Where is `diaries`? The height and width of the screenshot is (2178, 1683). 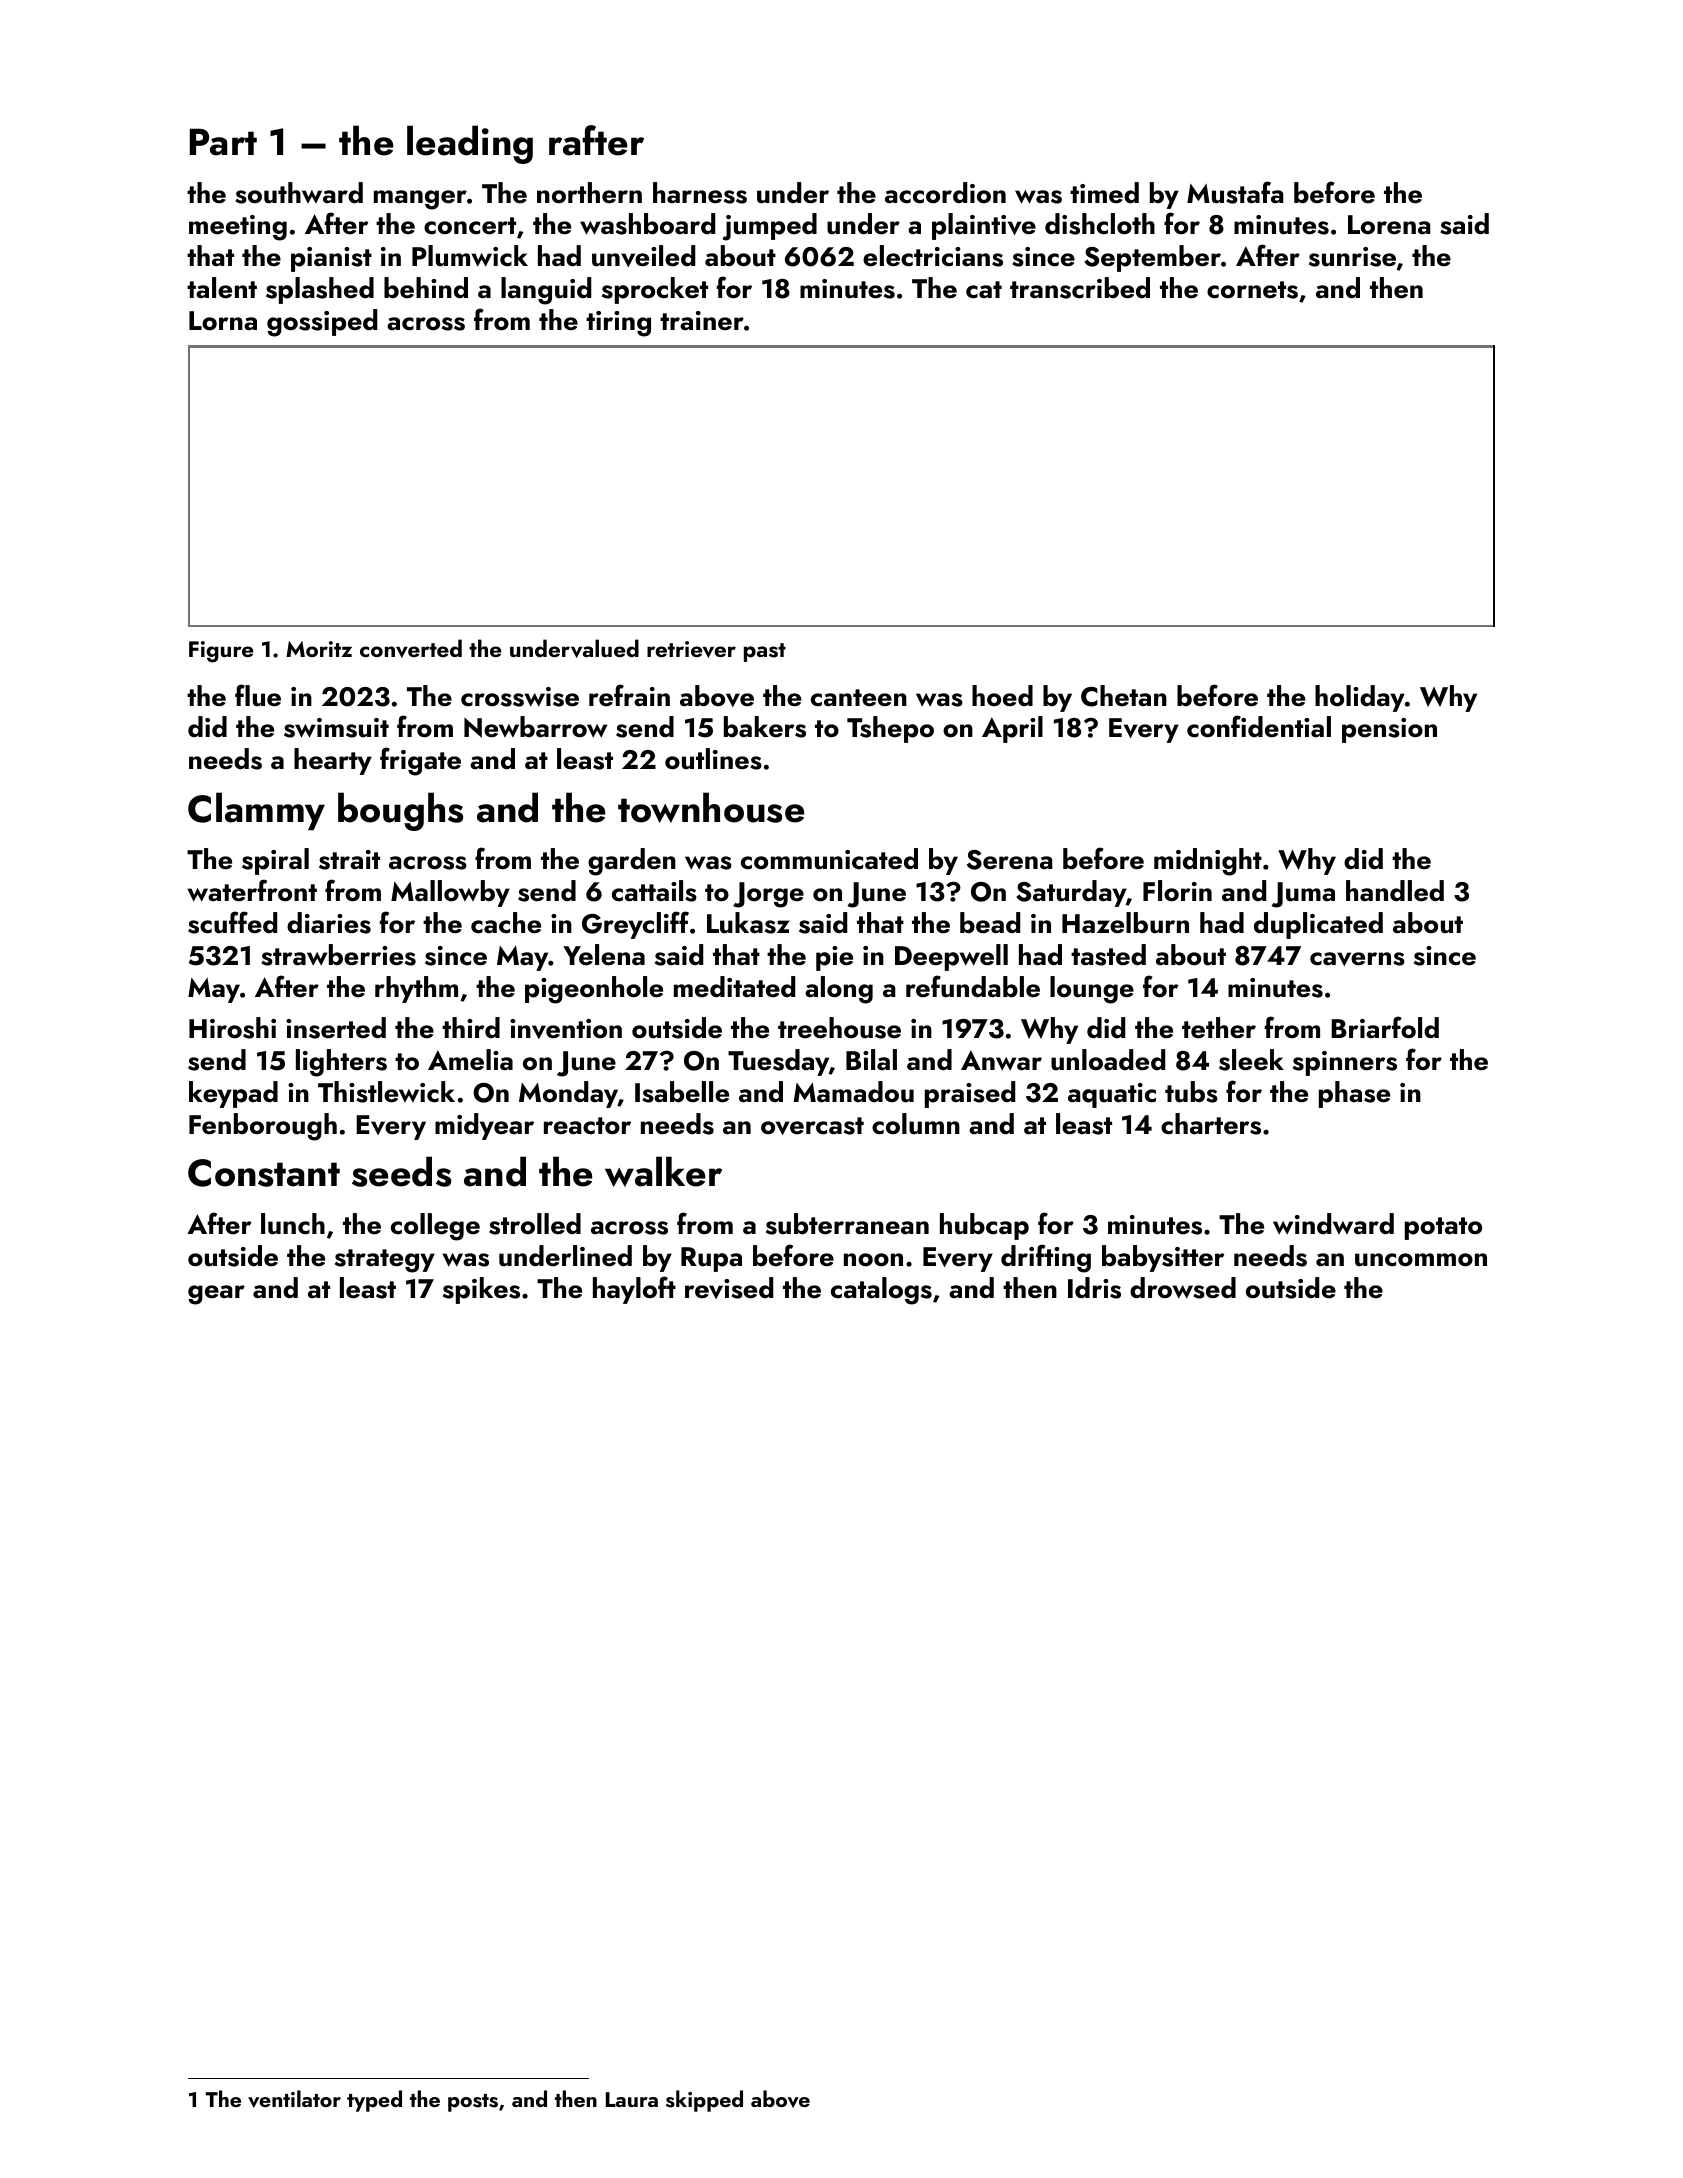 diaries is located at coordinates (329, 923).
